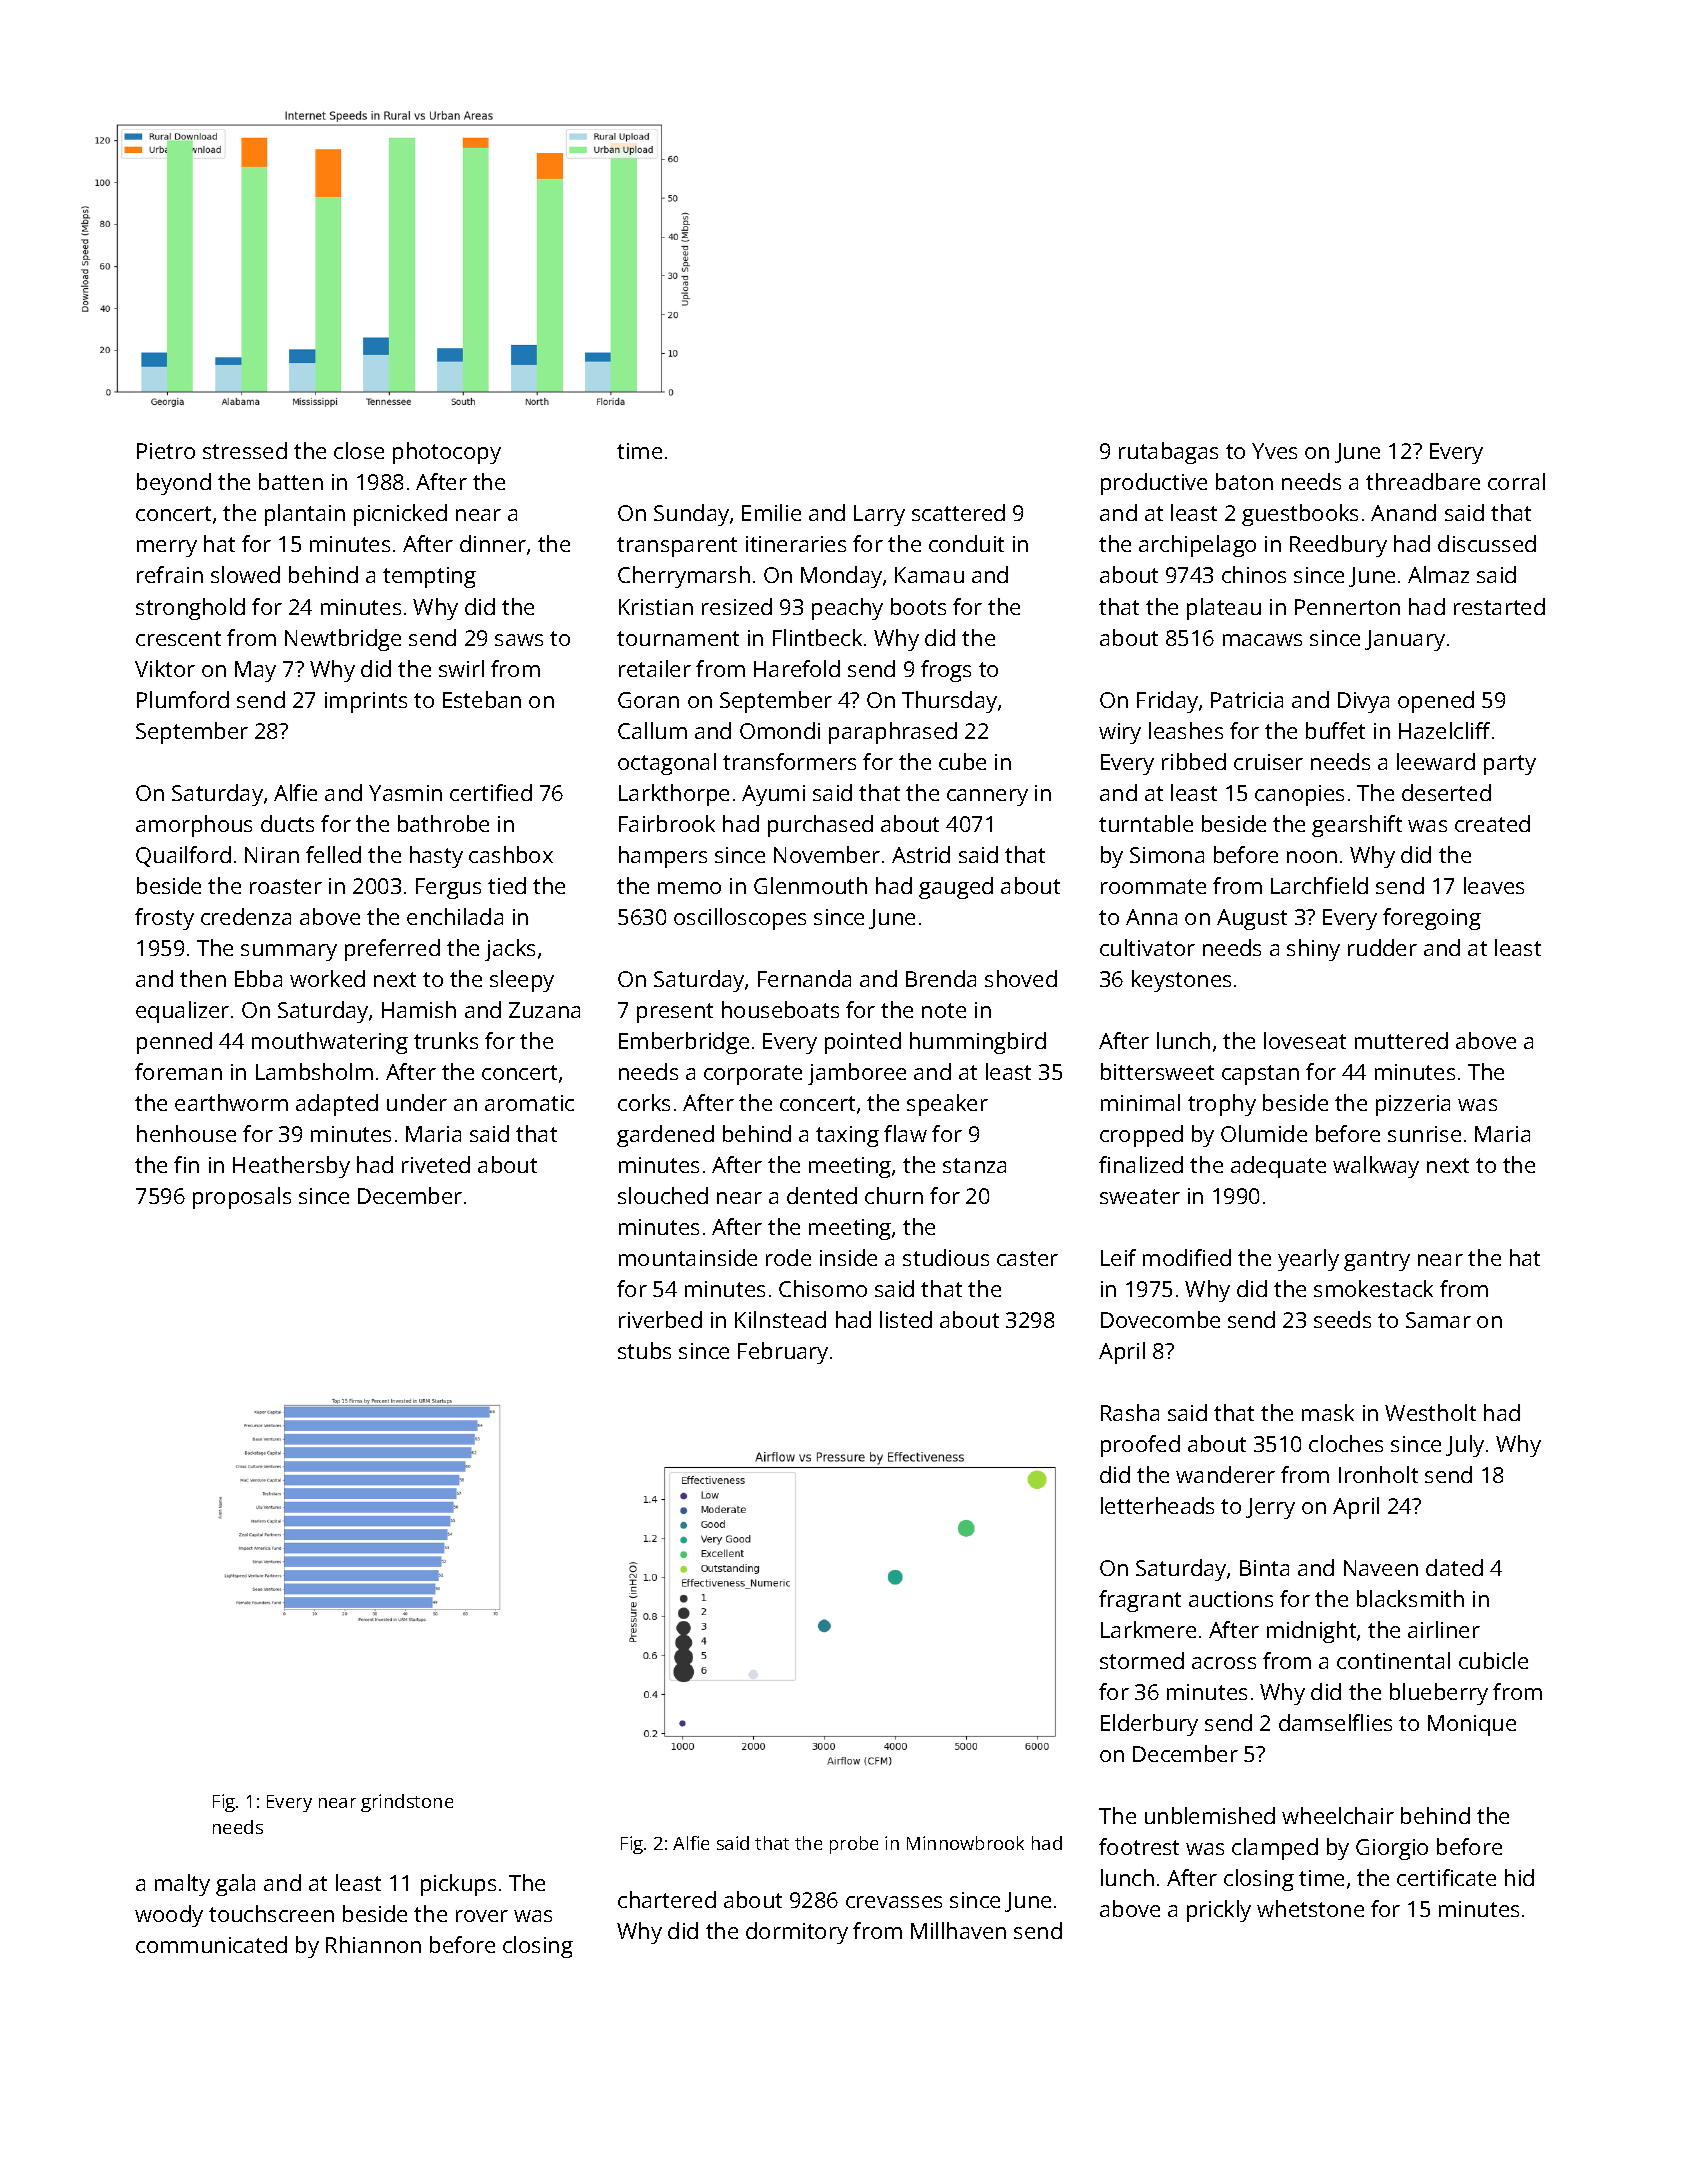  What do you see at coordinates (906, 1319) in the screenshot?
I see `listed` at bounding box center [906, 1319].
